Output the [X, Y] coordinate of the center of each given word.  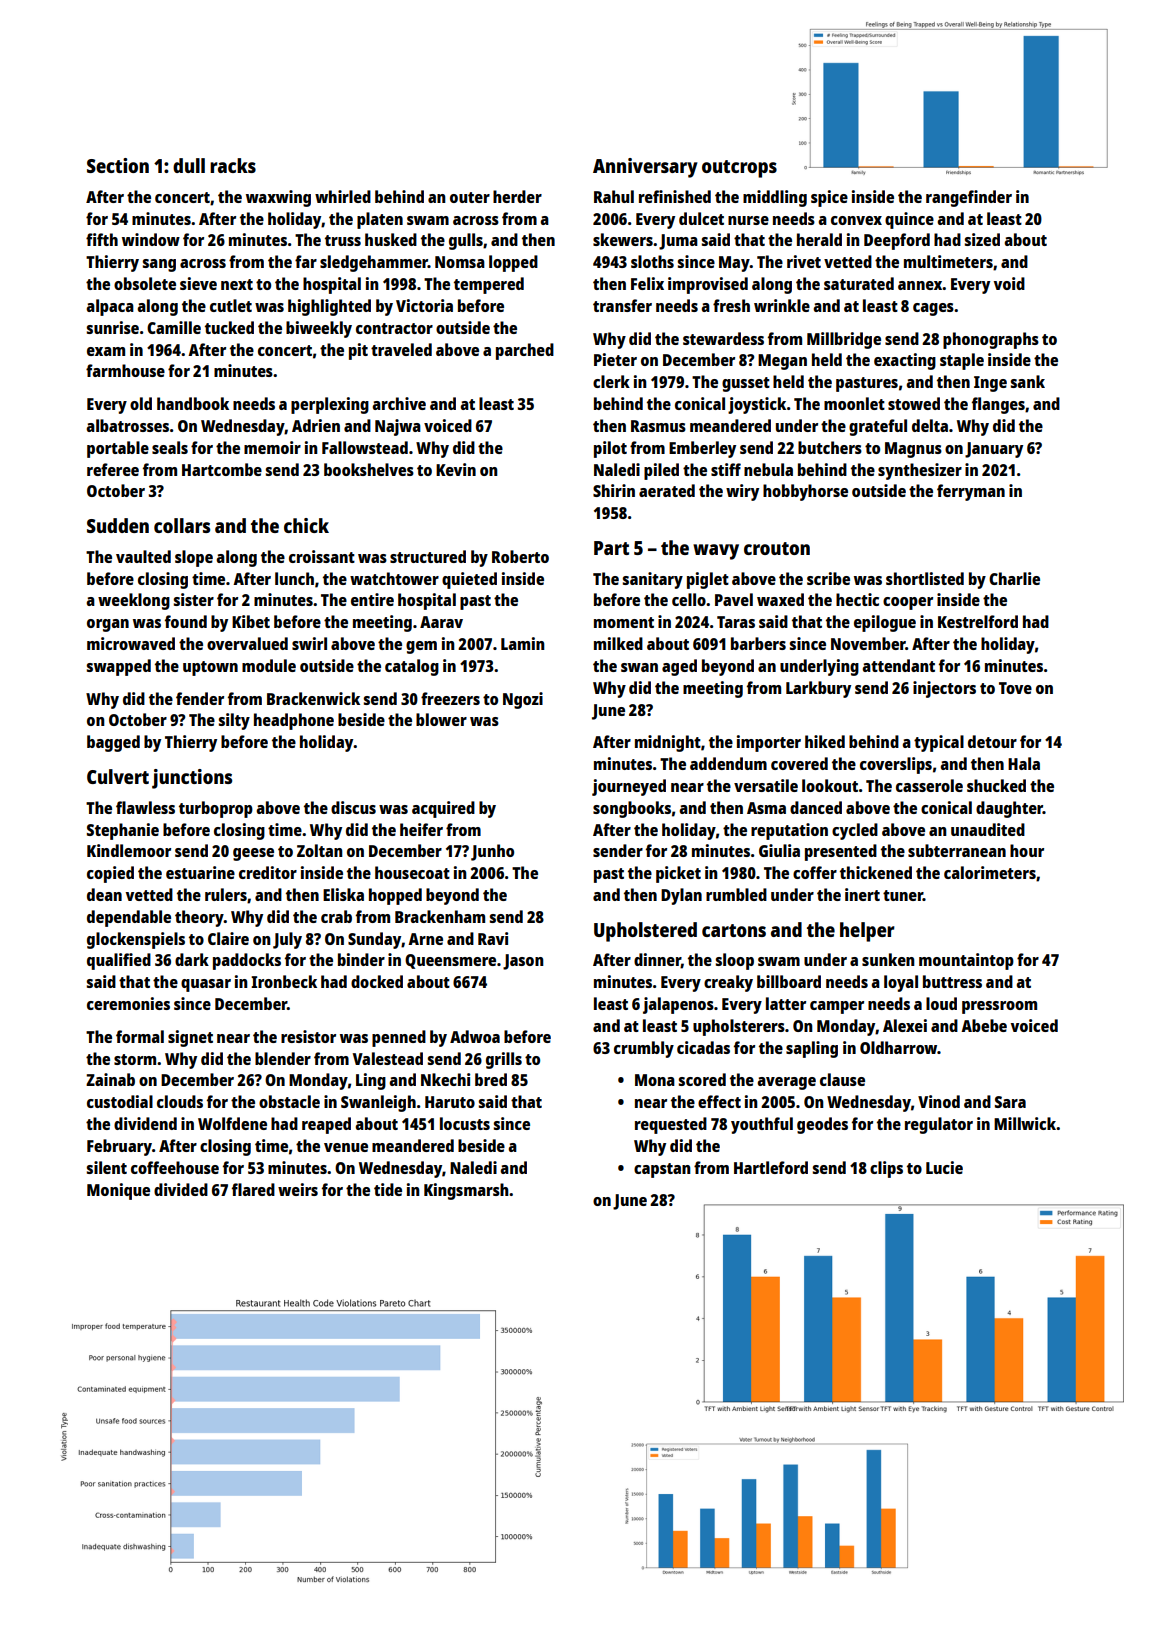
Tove [1015, 688]
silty [234, 721]
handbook [193, 403]
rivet [804, 261]
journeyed [629, 787]
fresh [731, 305]
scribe [828, 578]
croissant [322, 556]
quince [909, 220]
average [786, 1083]
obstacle [289, 1101]
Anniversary [645, 168]
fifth [102, 239]
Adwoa [475, 1036]
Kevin [456, 469]
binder [361, 959]
